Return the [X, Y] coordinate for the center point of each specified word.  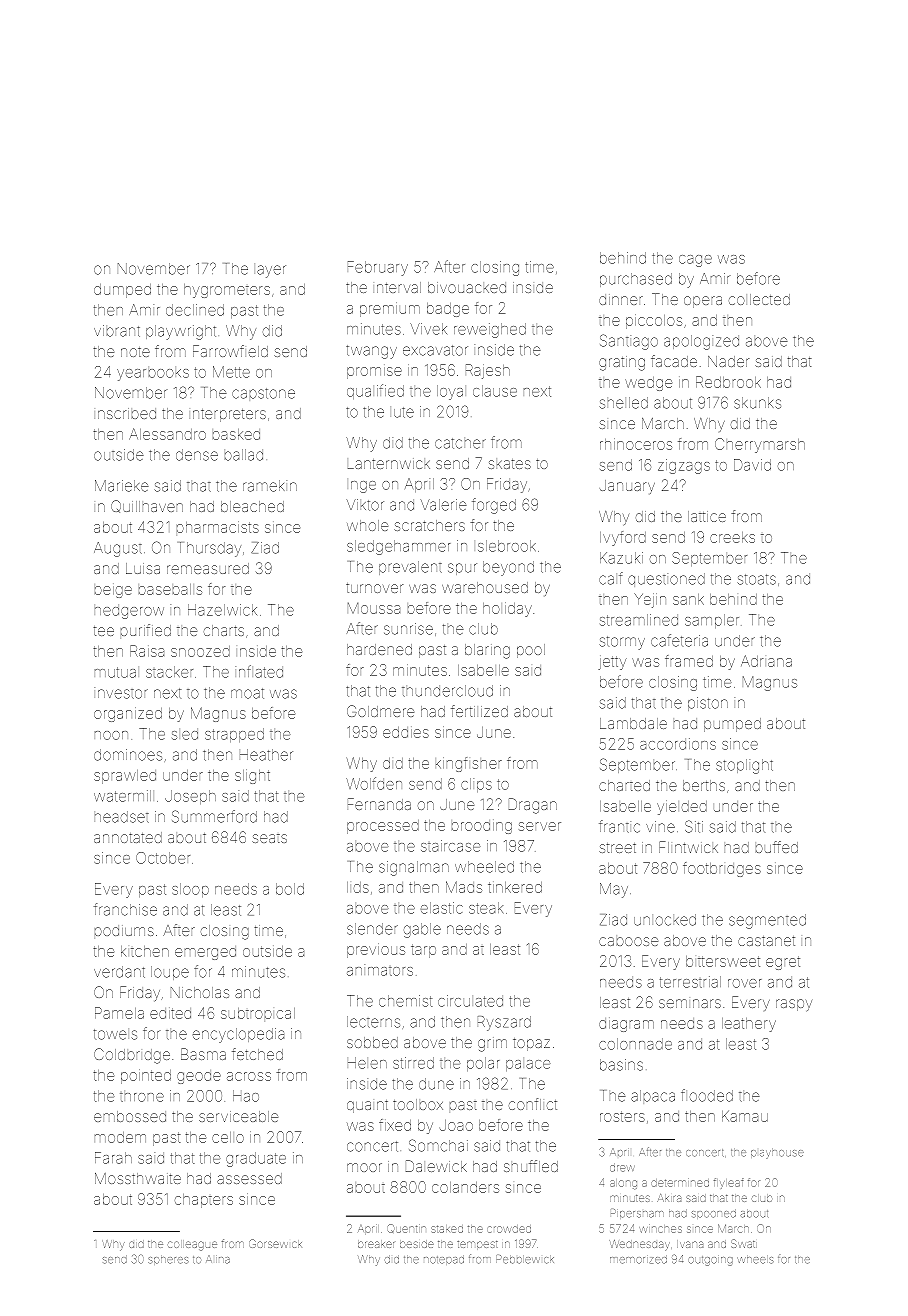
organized [128, 714]
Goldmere [380, 711]
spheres [168, 1260]
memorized [638, 1259]
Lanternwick [389, 464]
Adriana [766, 661]
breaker [376, 1244]
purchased [636, 280]
